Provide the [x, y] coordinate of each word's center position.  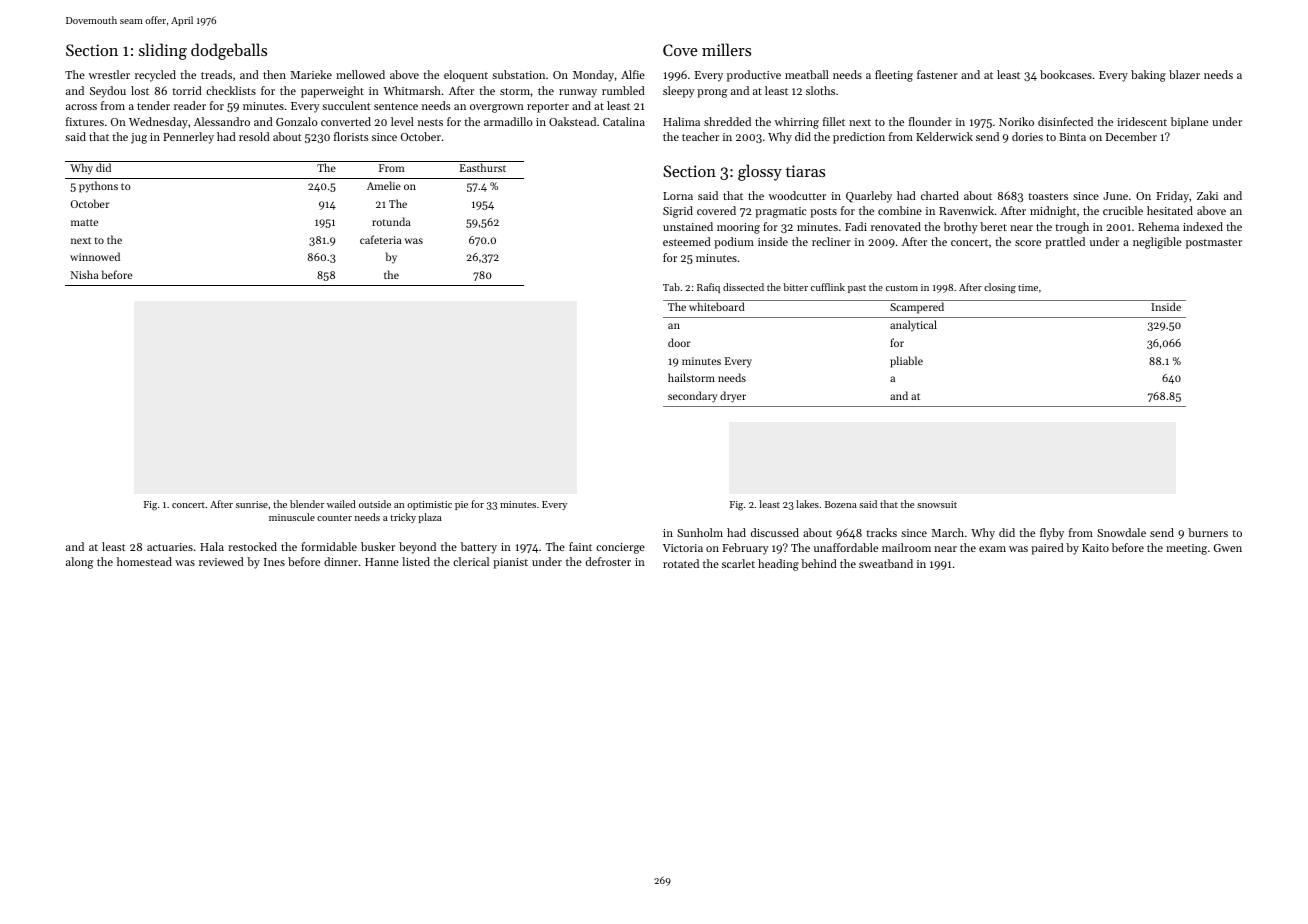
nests [430, 122]
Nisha [85, 274]
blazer [1184, 74]
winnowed [95, 256]
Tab [671, 287]
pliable [906, 362]
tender [153, 105]
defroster [608, 561]
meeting [1186, 549]
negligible [1157, 243]
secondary [692, 397]
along [79, 563]
